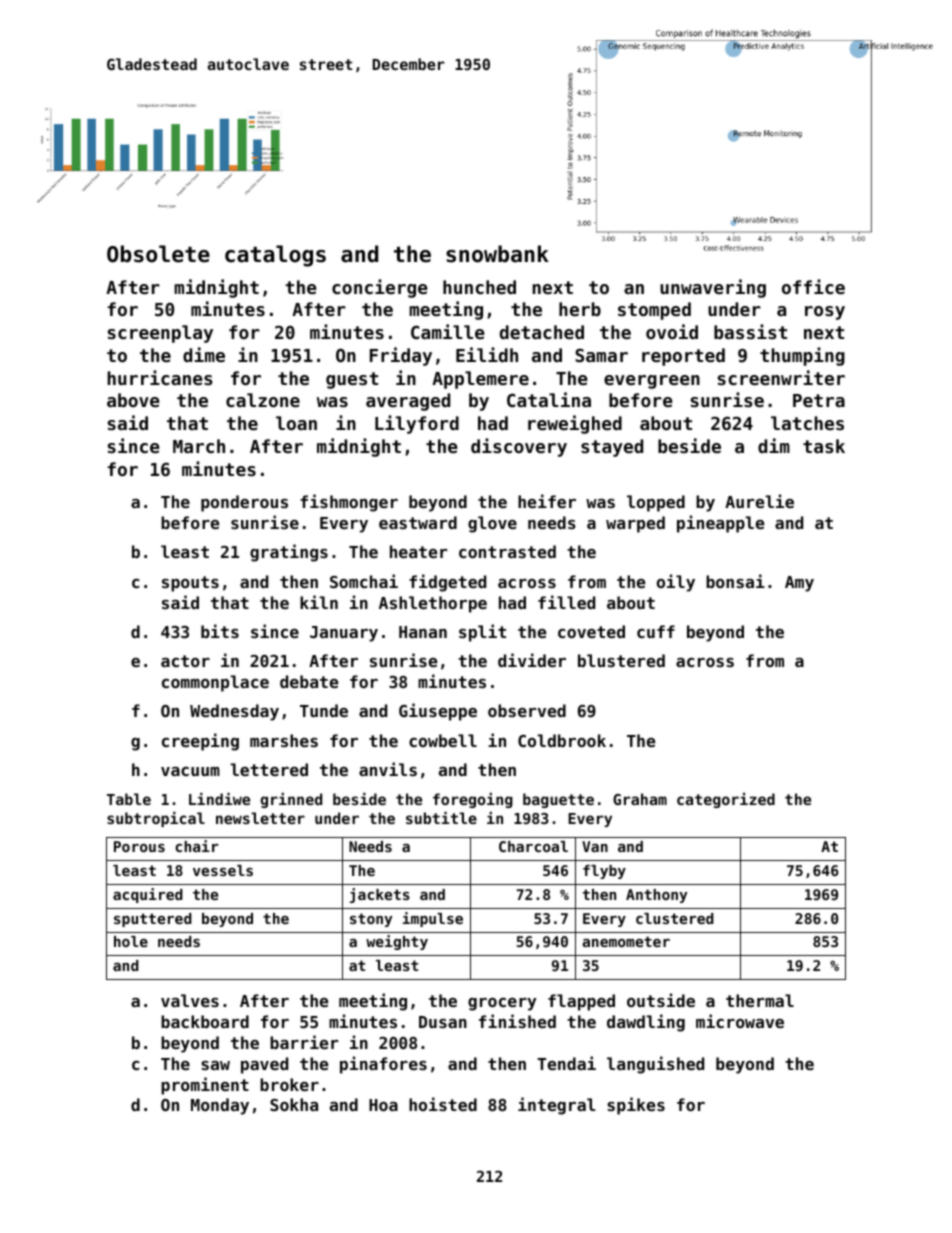  I want to click on Amy, so click(799, 584).
